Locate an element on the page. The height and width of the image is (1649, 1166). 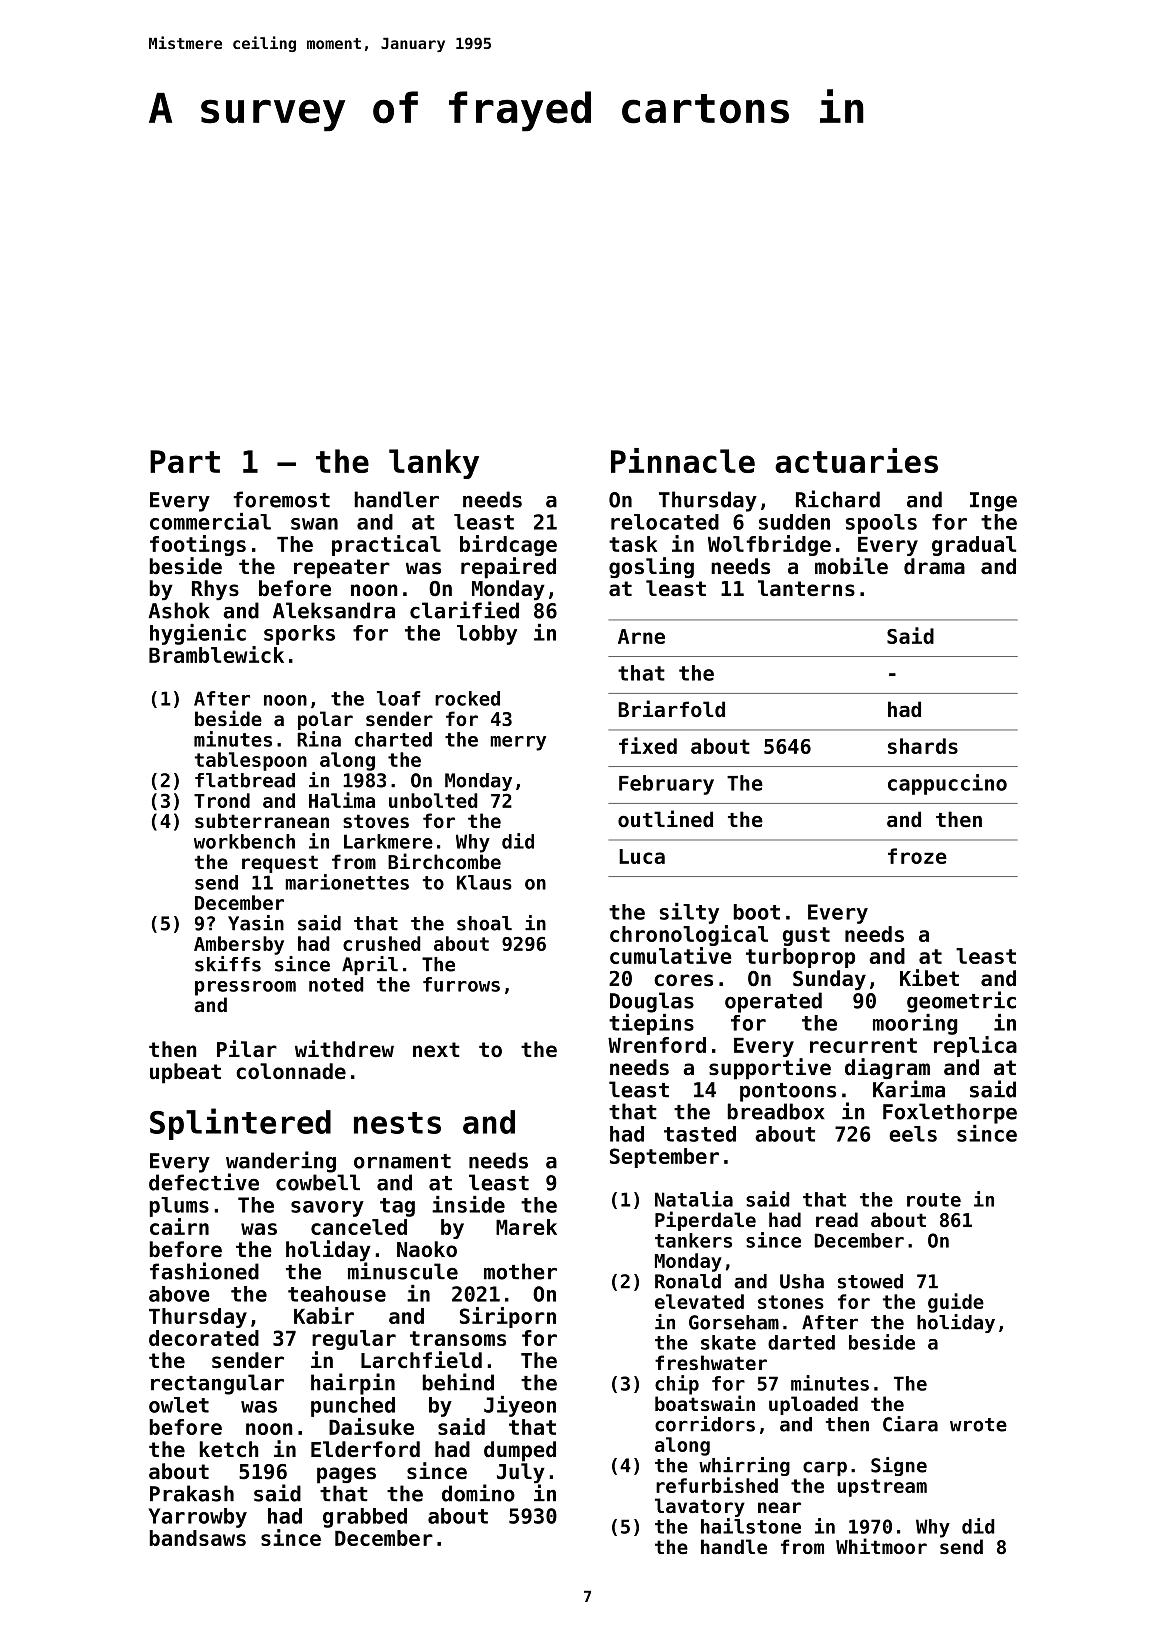
lavatory is located at coordinates (700, 1507).
